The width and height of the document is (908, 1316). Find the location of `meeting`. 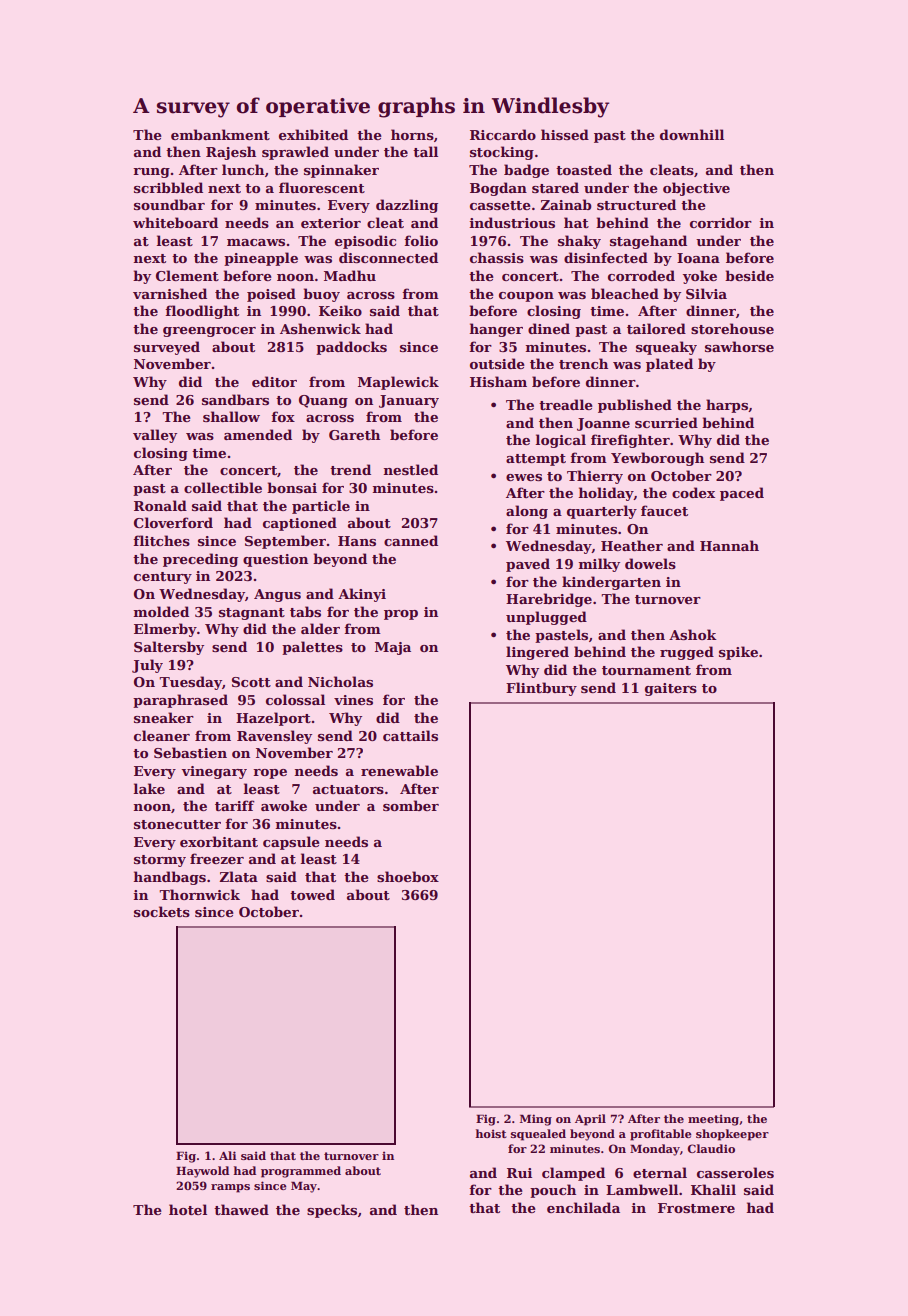

meeting is located at coordinates (713, 1120).
